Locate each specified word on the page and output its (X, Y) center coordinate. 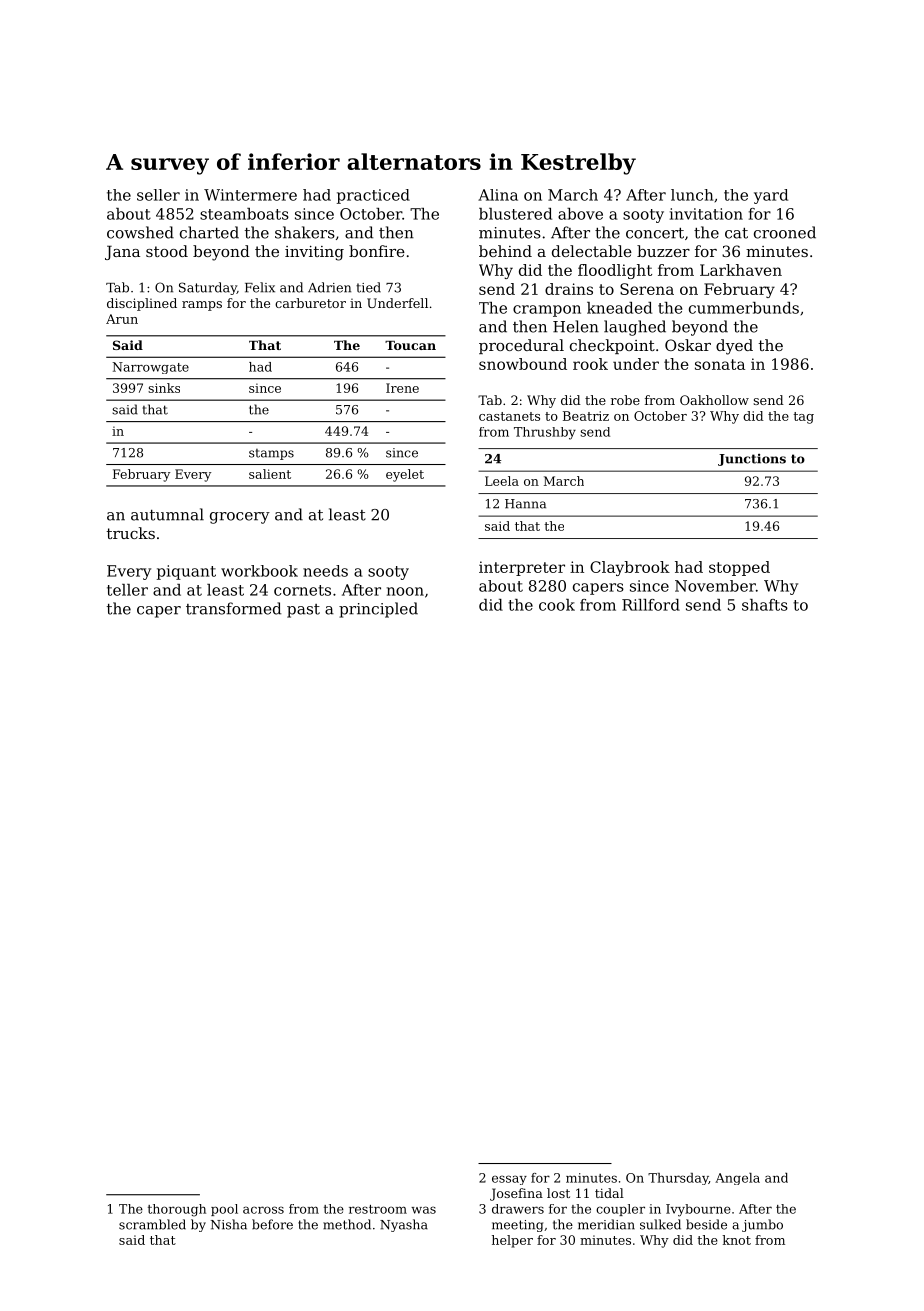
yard (771, 196)
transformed (233, 608)
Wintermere (250, 195)
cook (557, 605)
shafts (765, 605)
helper (512, 1241)
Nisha (229, 1224)
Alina (498, 195)
